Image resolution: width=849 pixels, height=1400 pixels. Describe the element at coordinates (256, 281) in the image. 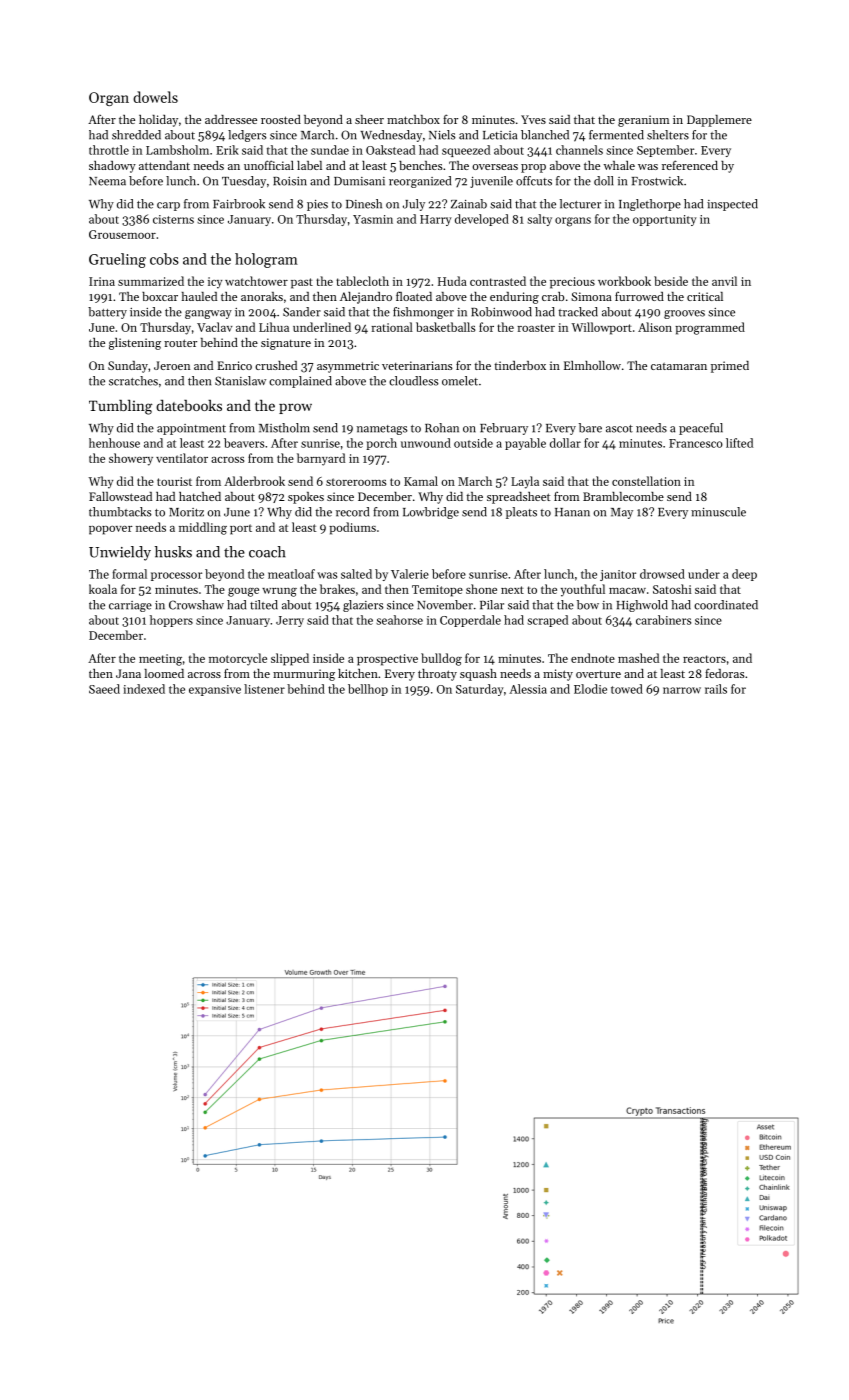

I see `watchtower` at that location.
